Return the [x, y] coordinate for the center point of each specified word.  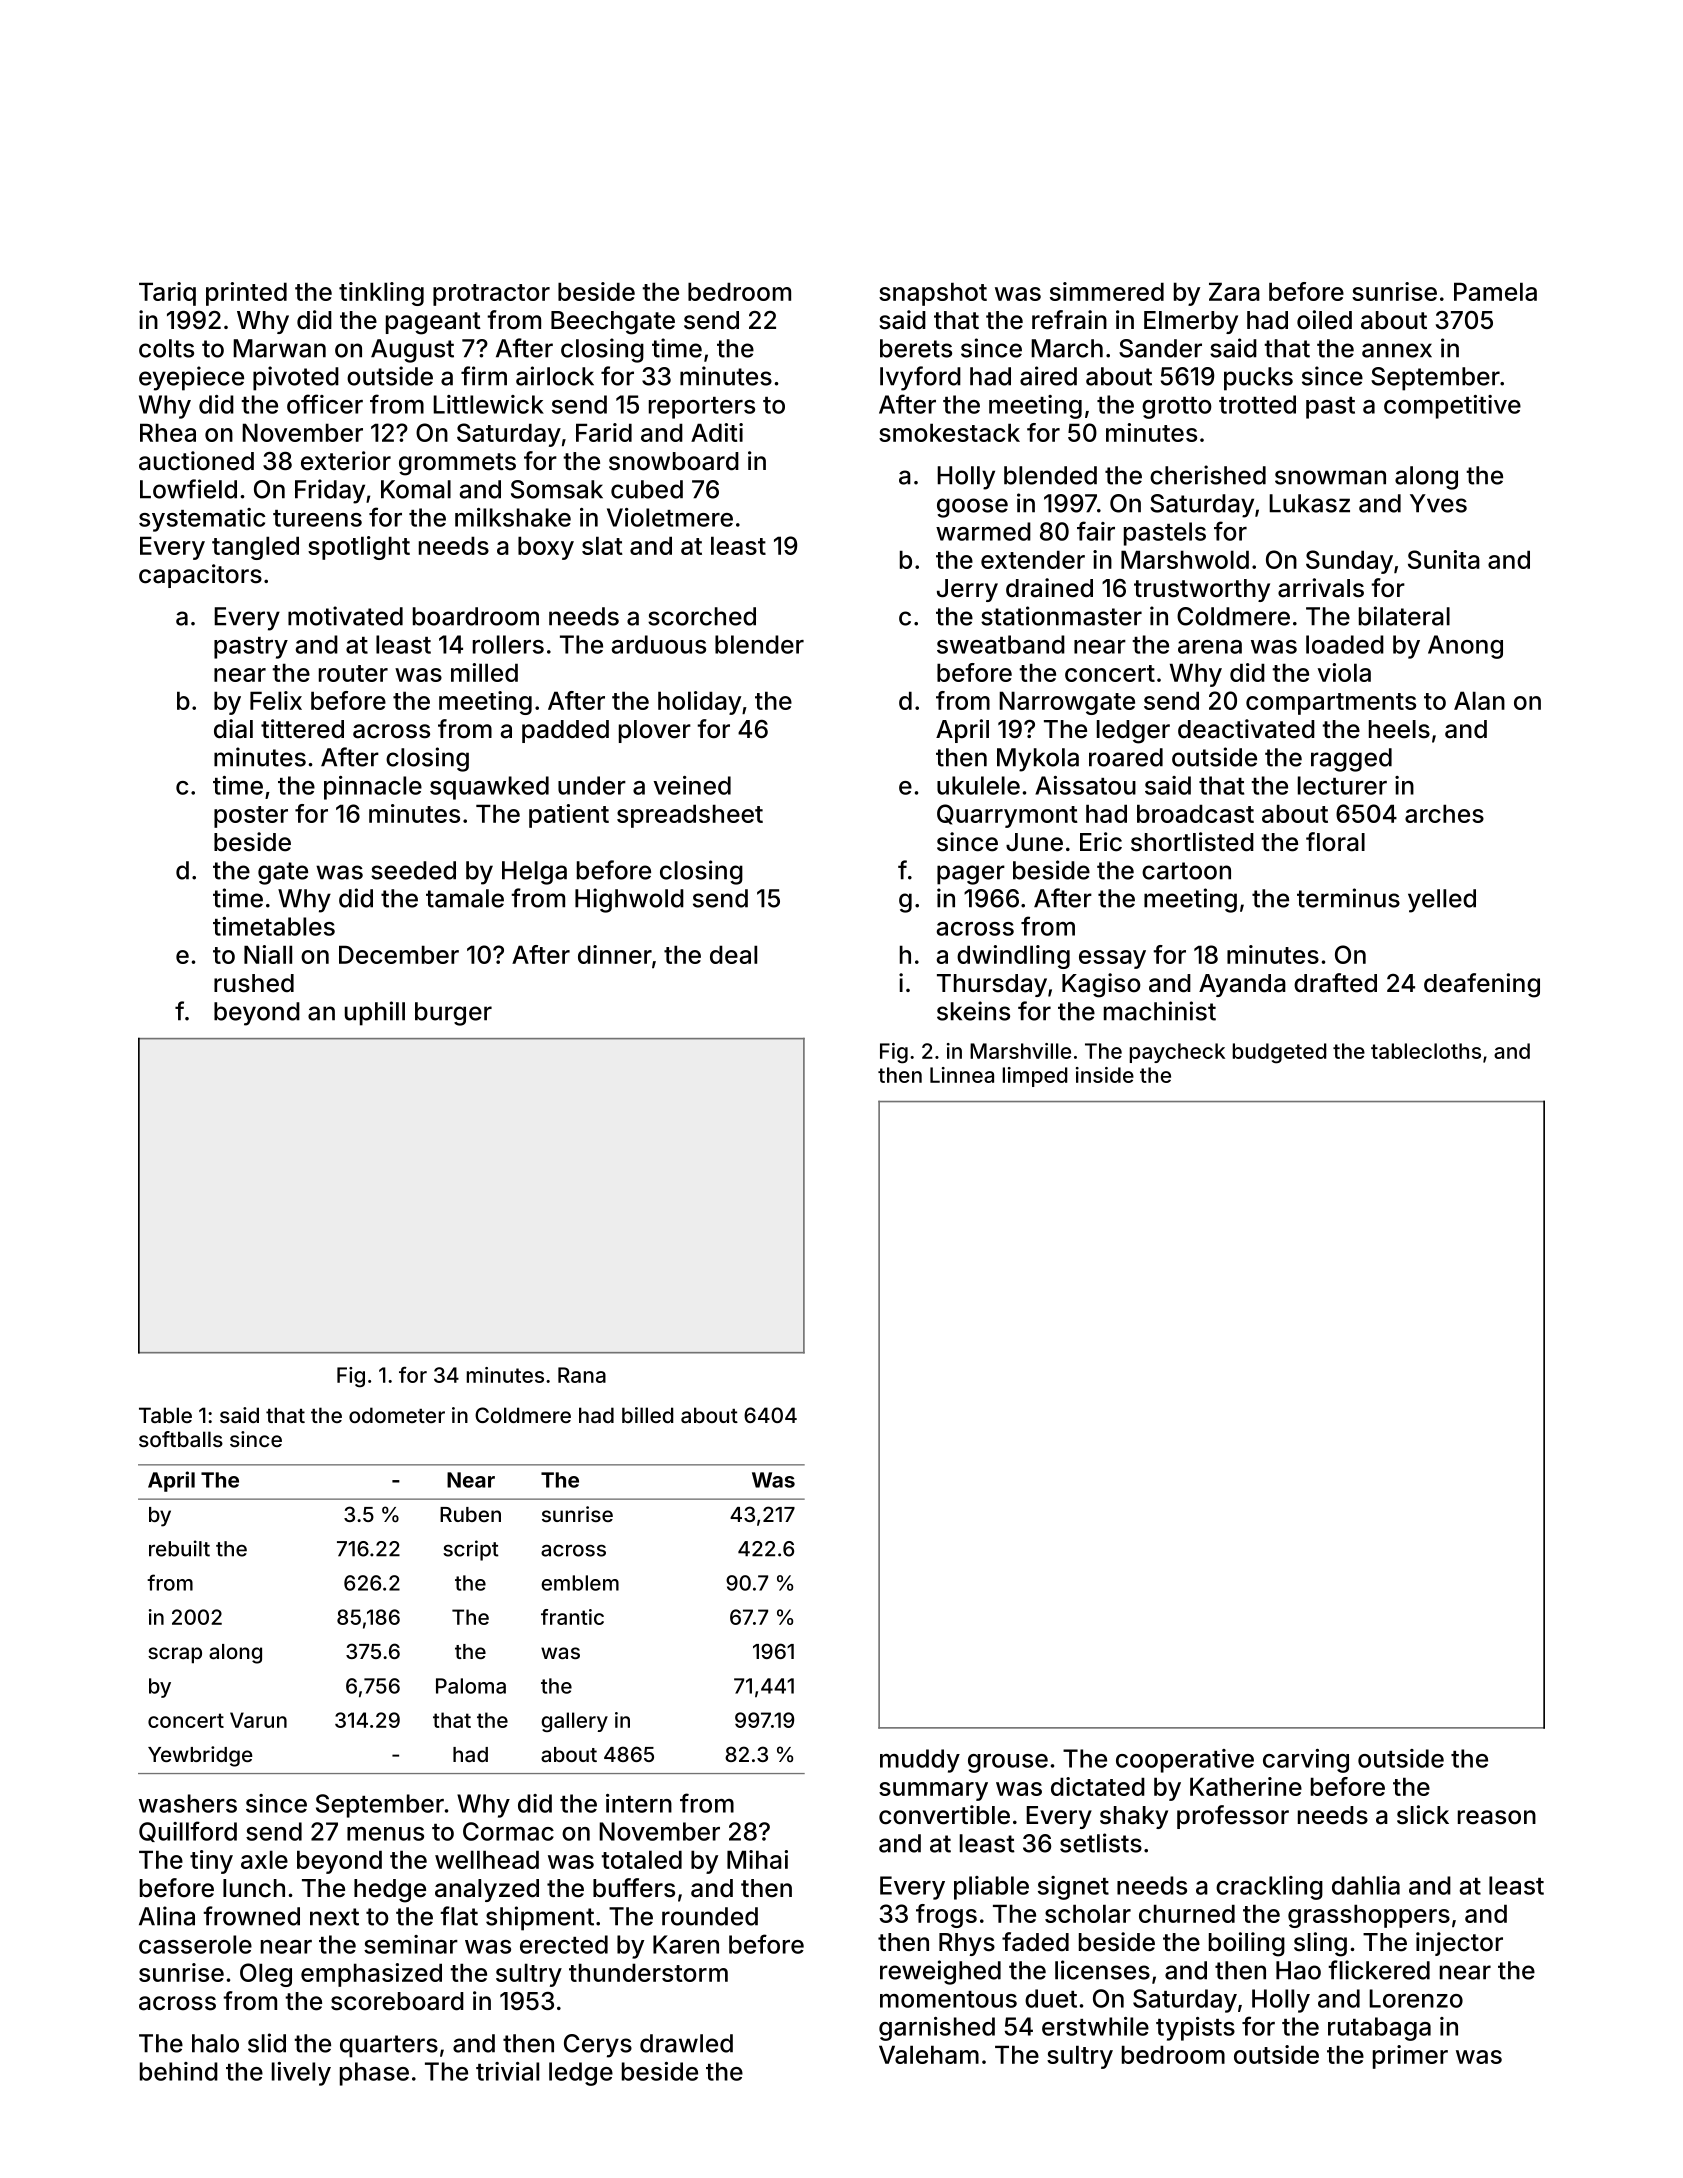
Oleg [266, 1975]
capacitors [200, 576]
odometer [397, 1415]
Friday [330, 491]
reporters [702, 408]
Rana [582, 1375]
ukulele [978, 785]
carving [1306, 1761]
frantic [572, 1617]
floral [1335, 842]
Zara [1234, 291]
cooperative [1185, 1761]
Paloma [471, 1686]
